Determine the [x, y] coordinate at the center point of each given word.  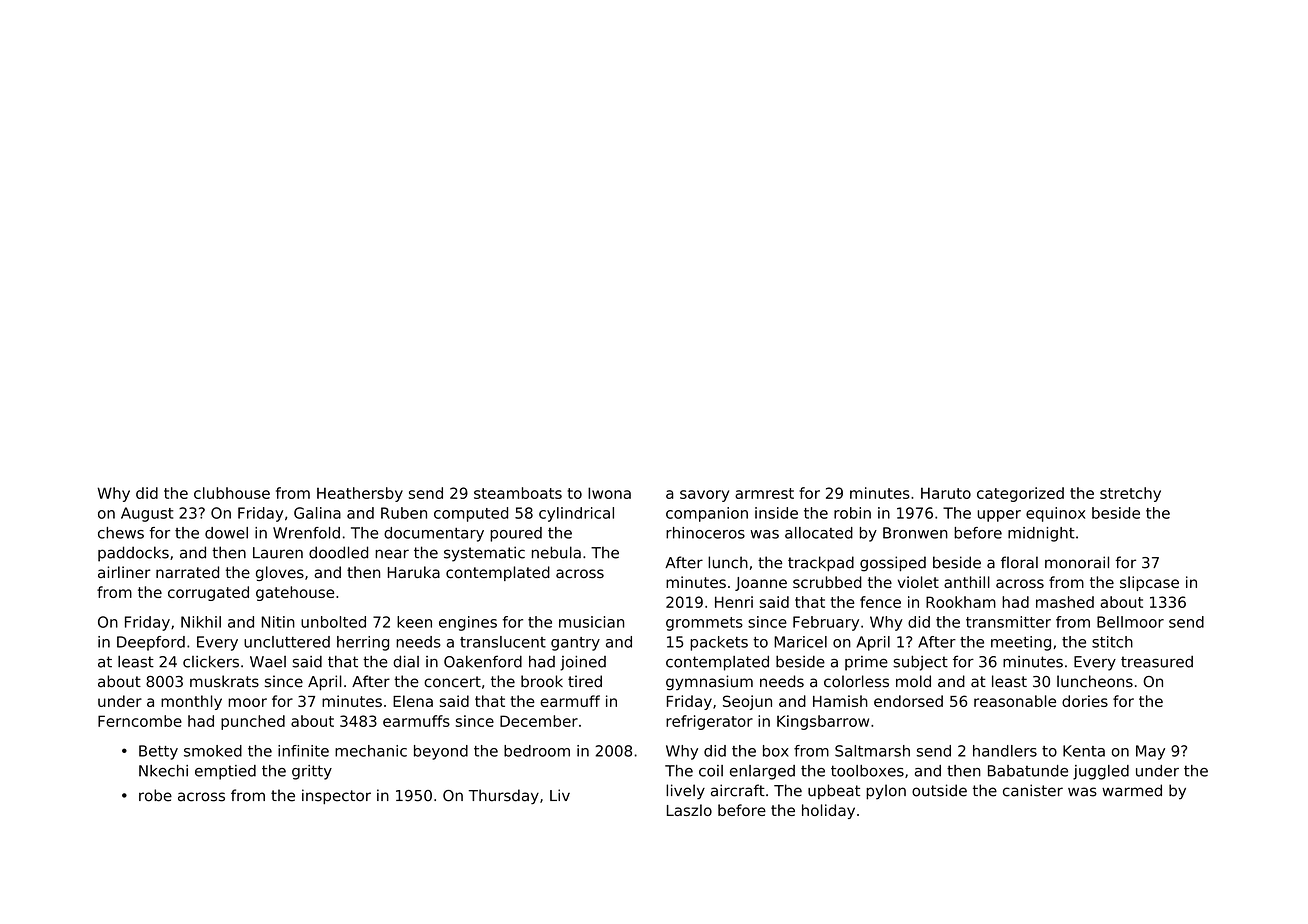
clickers [211, 661]
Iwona [609, 493]
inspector [336, 796]
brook [542, 681]
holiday [828, 811]
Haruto [946, 493]
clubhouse [232, 493]
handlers [1005, 751]
